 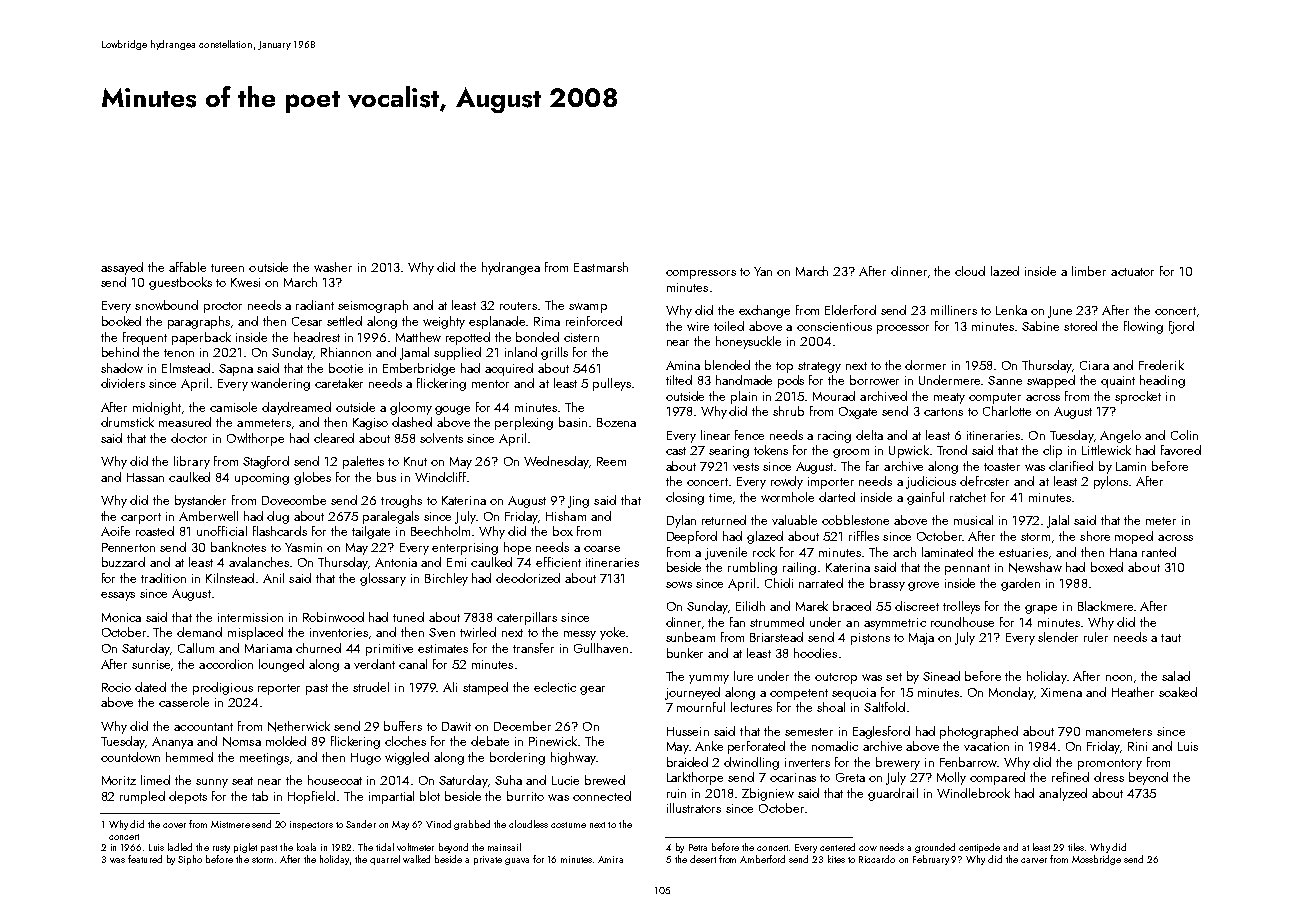 What do you see at coordinates (941, 676) in the screenshot?
I see `Sinead` at bounding box center [941, 676].
